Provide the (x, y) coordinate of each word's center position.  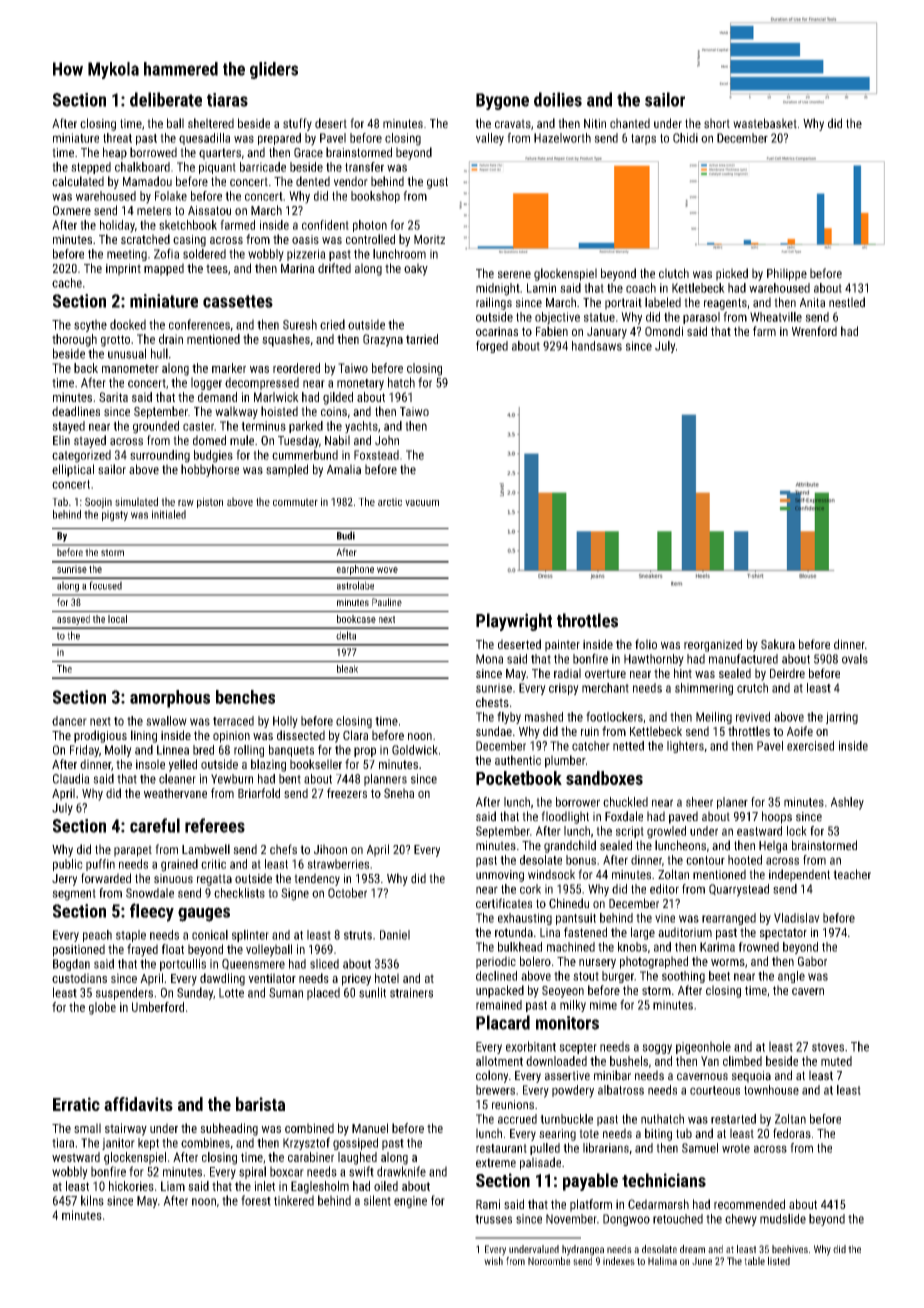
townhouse (771, 1090)
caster (198, 426)
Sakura (778, 644)
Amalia (344, 469)
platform (591, 1205)
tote (589, 1134)
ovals (855, 659)
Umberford (158, 1007)
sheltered (211, 123)
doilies (558, 99)
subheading (229, 1129)
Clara (355, 735)
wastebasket (765, 123)
